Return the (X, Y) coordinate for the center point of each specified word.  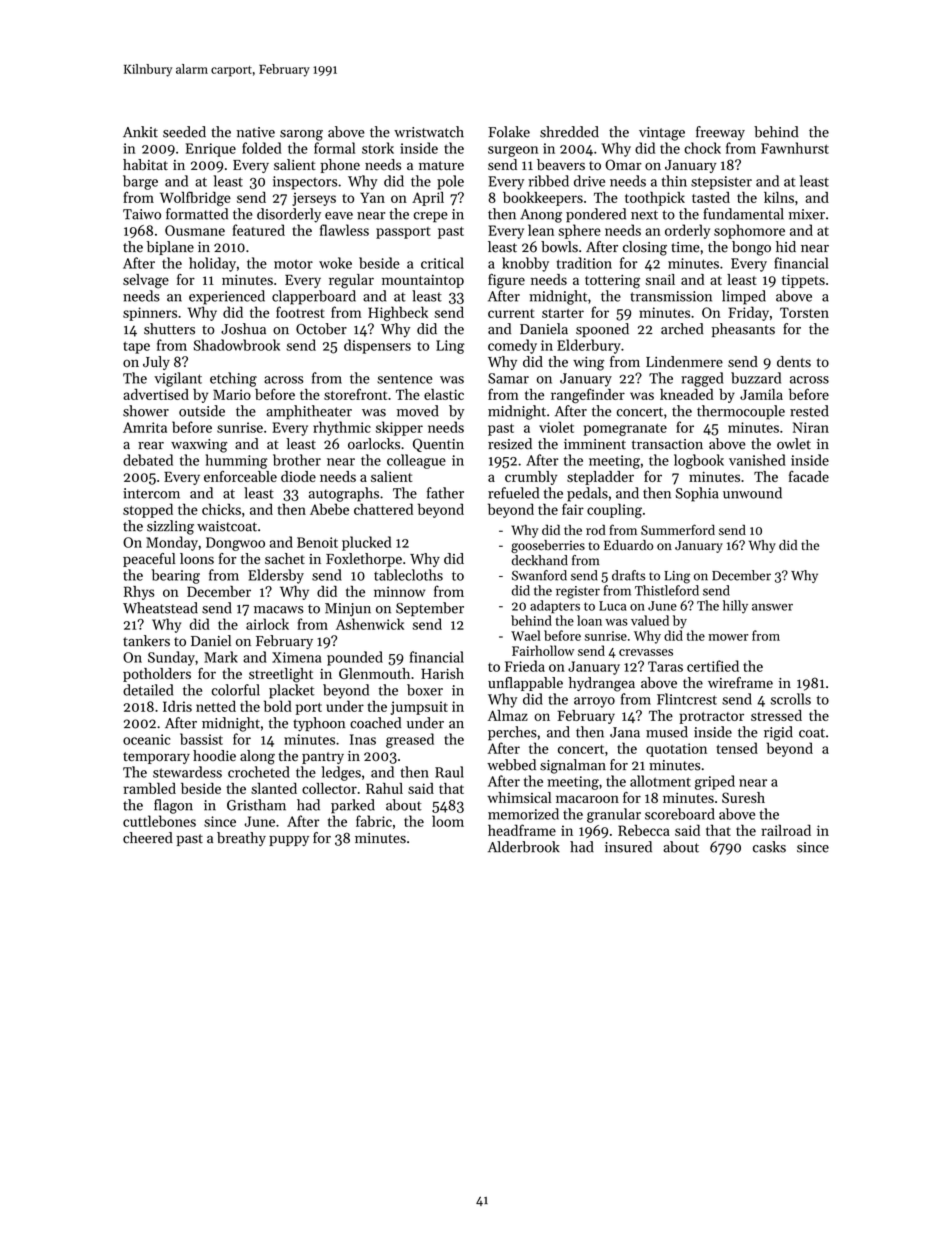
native (256, 132)
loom (448, 821)
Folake (509, 132)
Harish (442, 673)
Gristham (256, 805)
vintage (662, 134)
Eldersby (276, 576)
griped (715, 782)
